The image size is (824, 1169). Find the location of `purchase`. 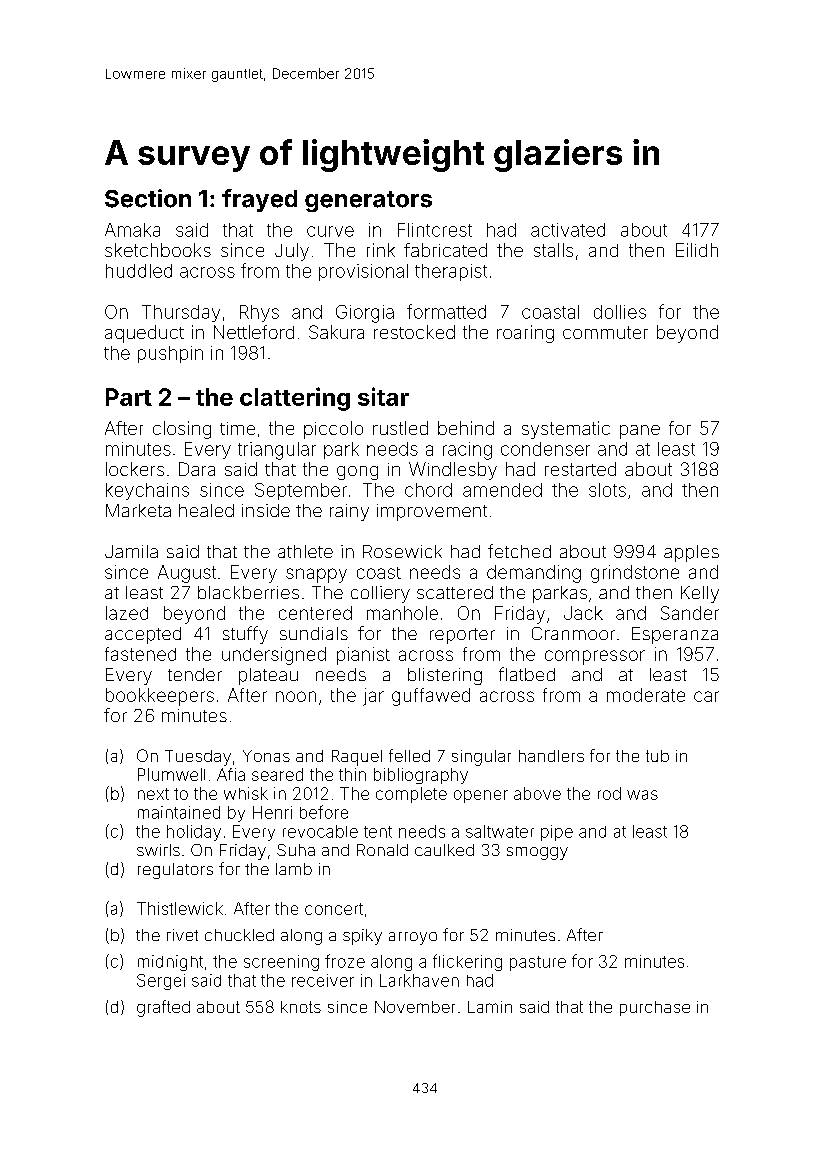

purchase is located at coordinates (655, 1008).
